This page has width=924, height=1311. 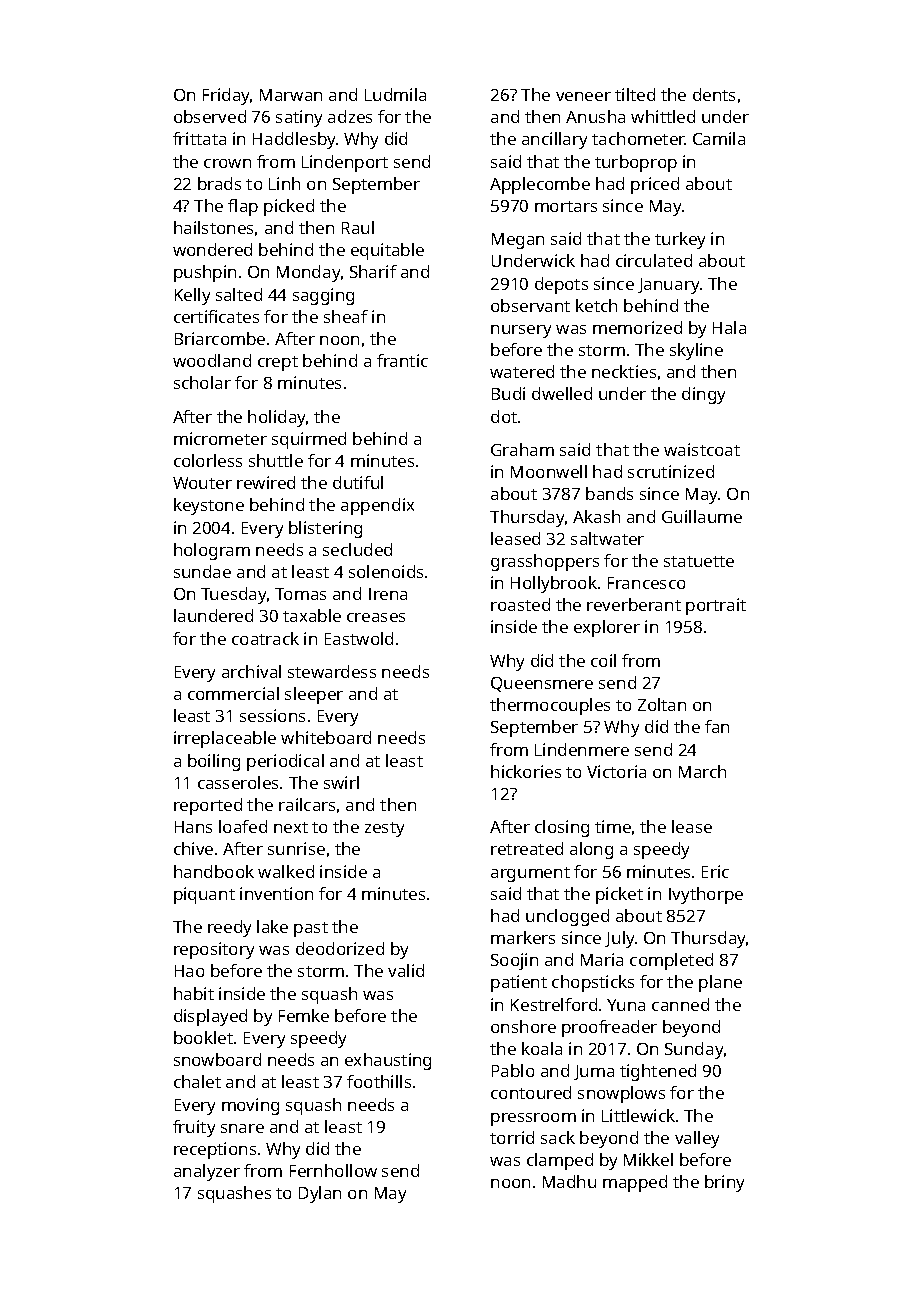 I want to click on Tuesday, so click(x=233, y=595).
